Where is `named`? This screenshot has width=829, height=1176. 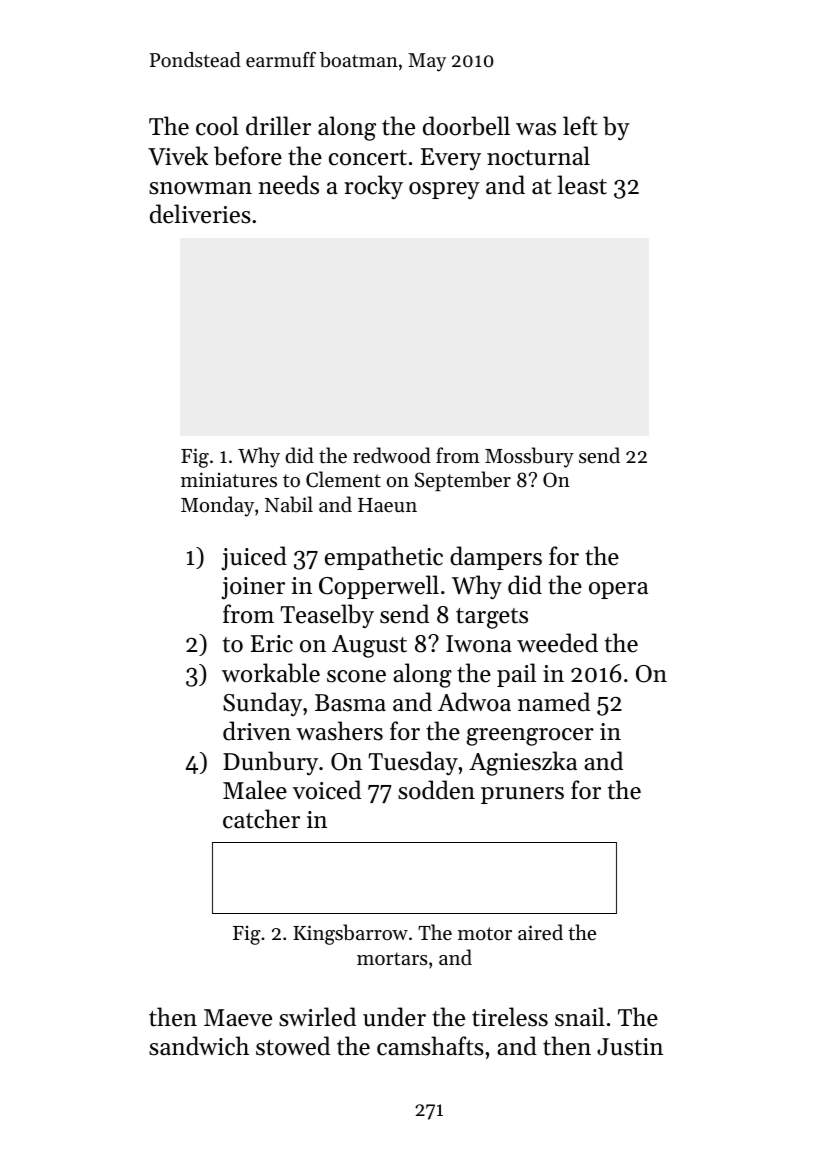 named is located at coordinates (554, 702).
